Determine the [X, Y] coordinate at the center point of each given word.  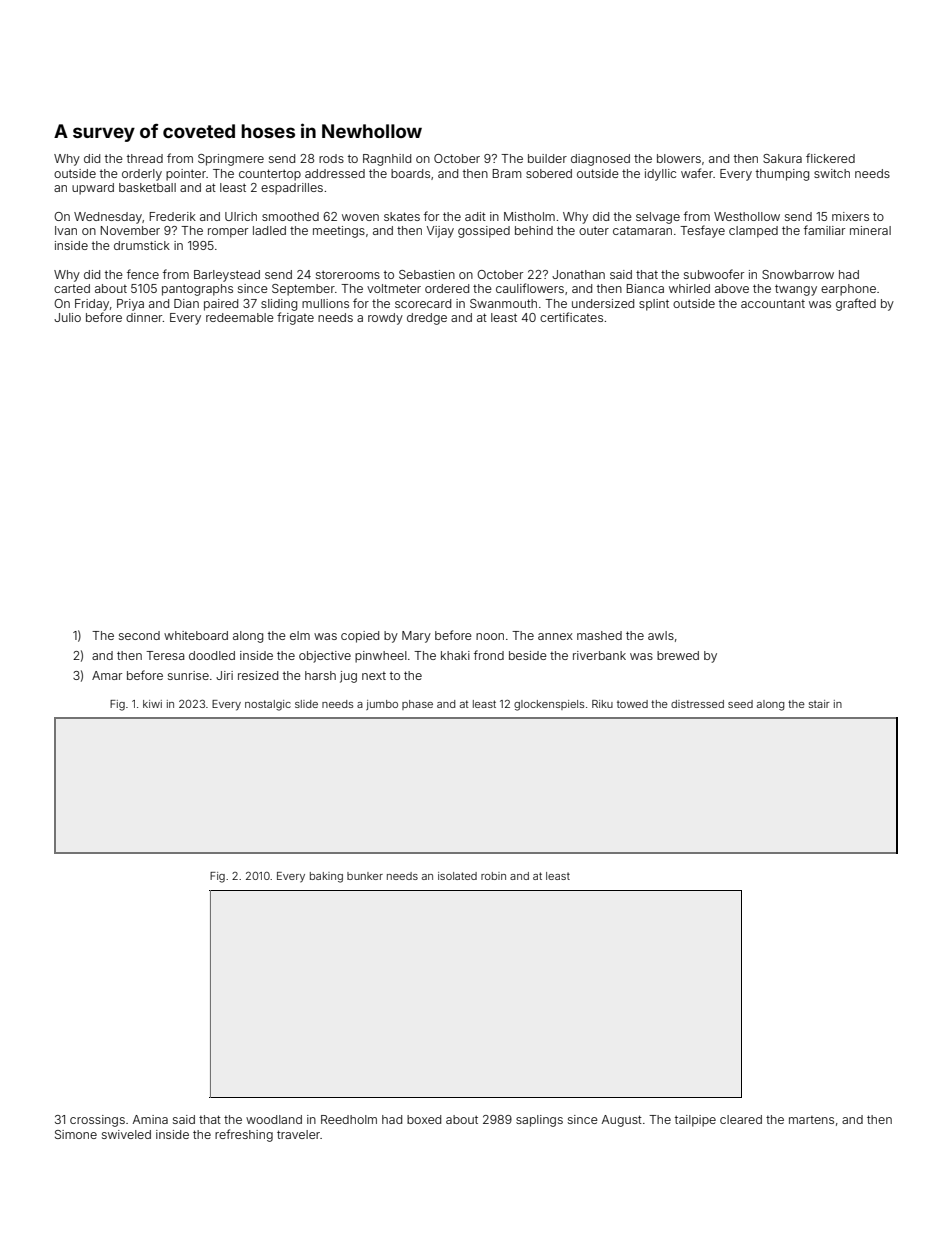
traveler [298, 1134]
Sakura [782, 158]
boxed [424, 1119]
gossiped [484, 232]
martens [811, 1119]
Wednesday [108, 218]
